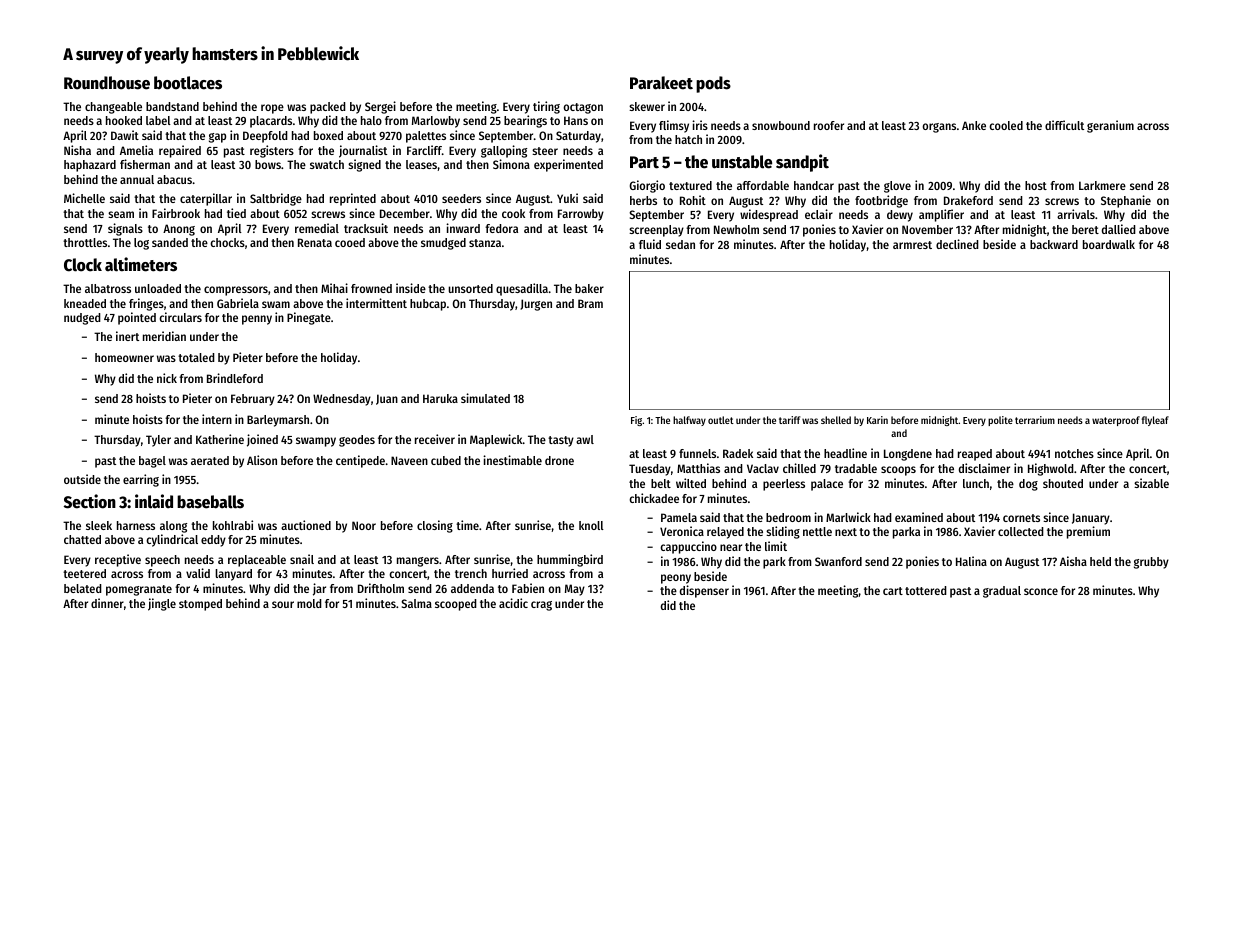 The height and width of the document is (952, 1233). What do you see at coordinates (1110, 126) in the document?
I see `geranium` at bounding box center [1110, 126].
